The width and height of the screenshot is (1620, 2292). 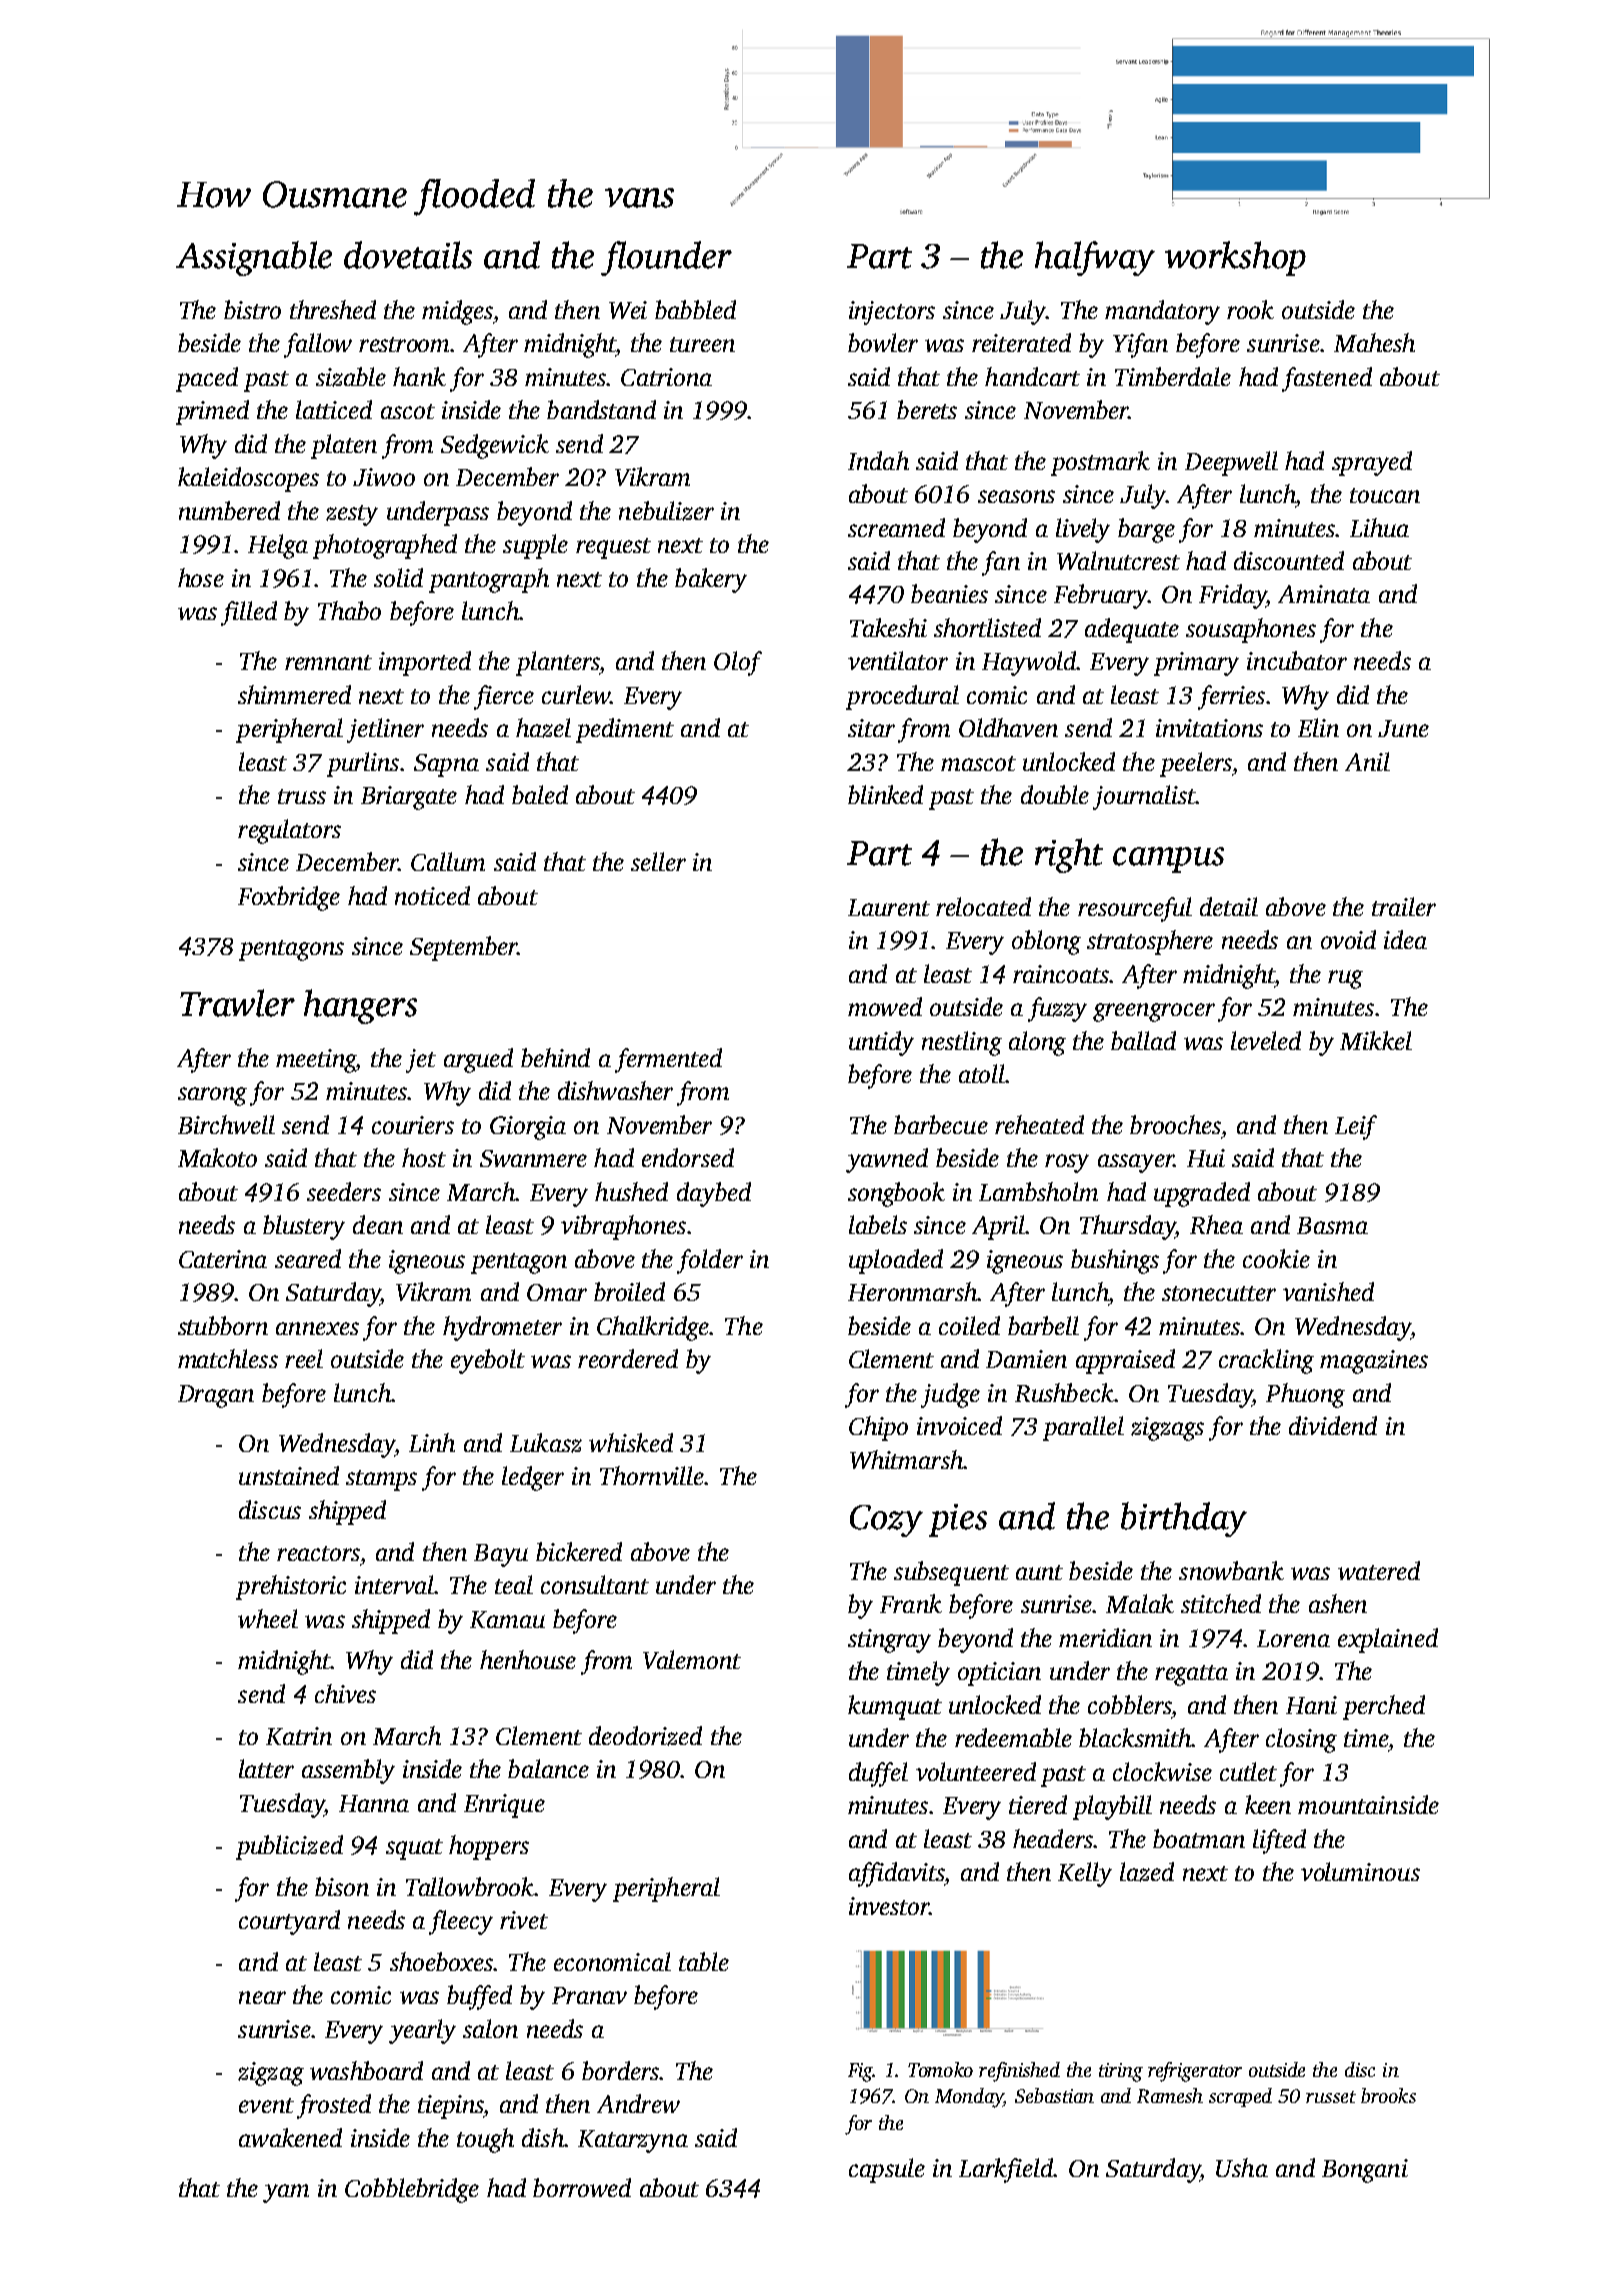 I want to click on reel, so click(x=304, y=1358).
